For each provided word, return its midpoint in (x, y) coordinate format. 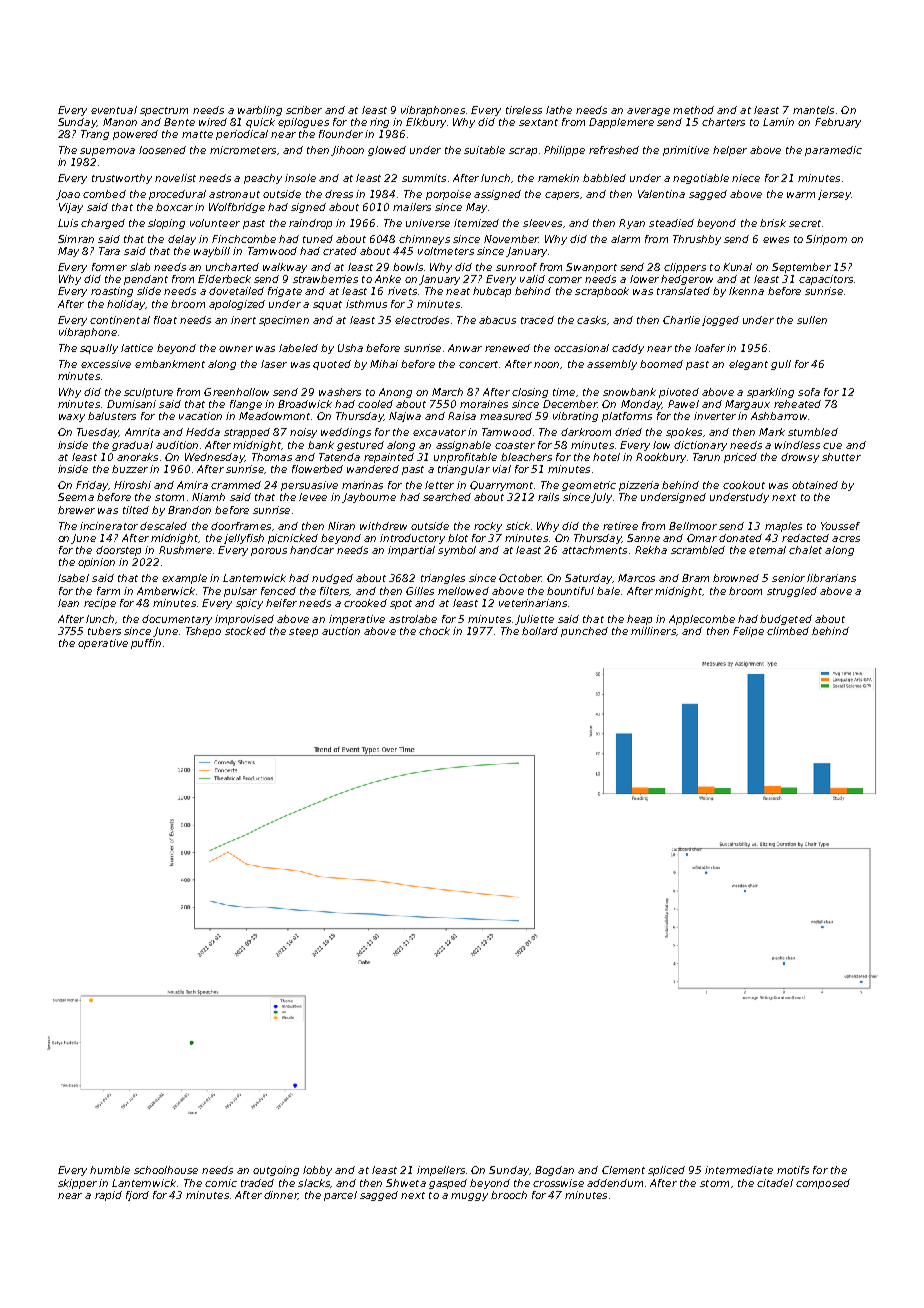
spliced (666, 1171)
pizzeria (639, 486)
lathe (559, 110)
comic (221, 1183)
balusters (112, 416)
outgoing (276, 1171)
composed (823, 1184)
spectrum (164, 111)
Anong (395, 393)
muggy (469, 1197)
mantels (813, 110)
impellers (441, 1171)
